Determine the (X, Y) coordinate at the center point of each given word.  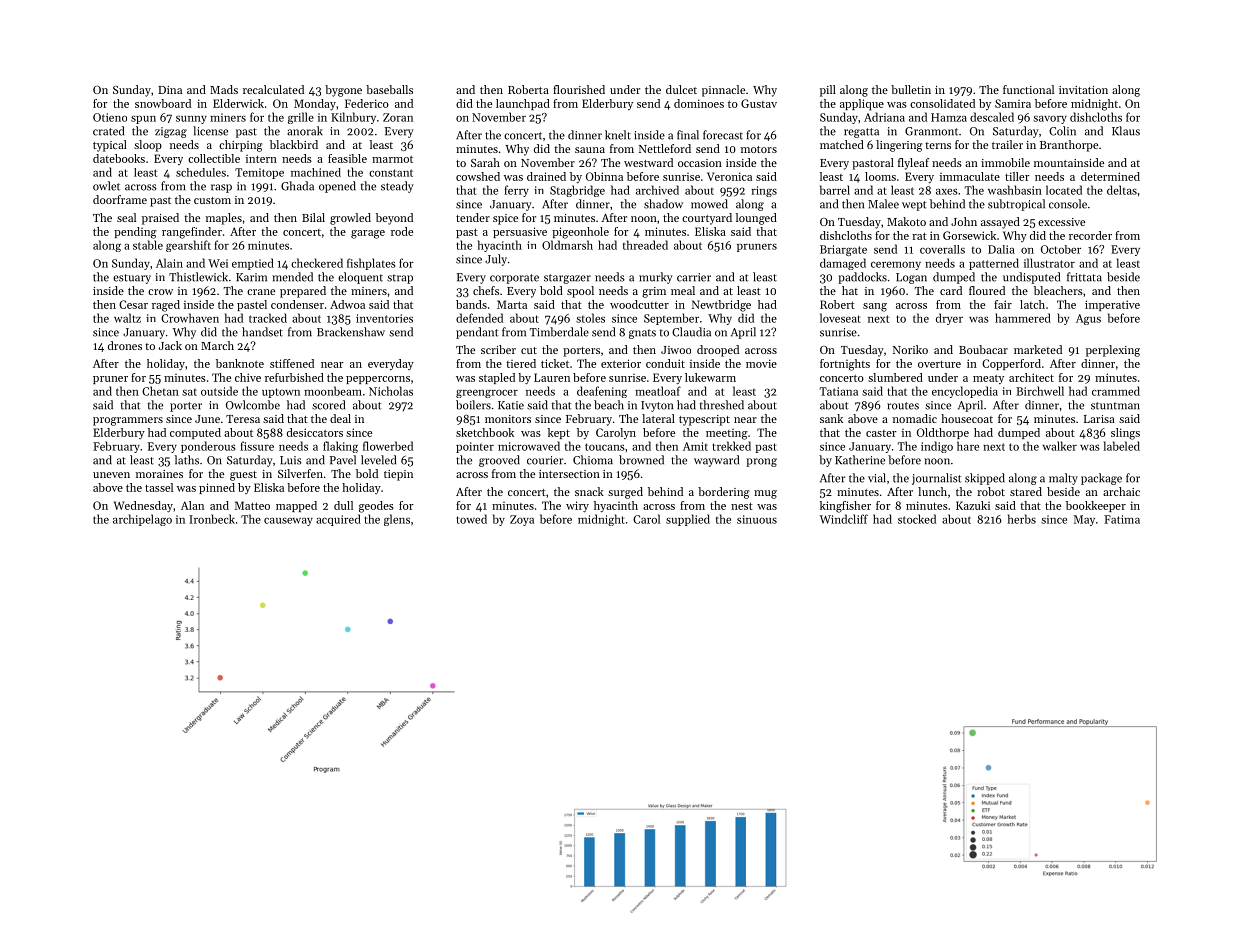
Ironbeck (212, 519)
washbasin (1015, 190)
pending (135, 233)
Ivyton (657, 406)
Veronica (729, 176)
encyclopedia (965, 392)
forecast (723, 135)
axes (947, 192)
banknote (240, 363)
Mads (224, 89)
